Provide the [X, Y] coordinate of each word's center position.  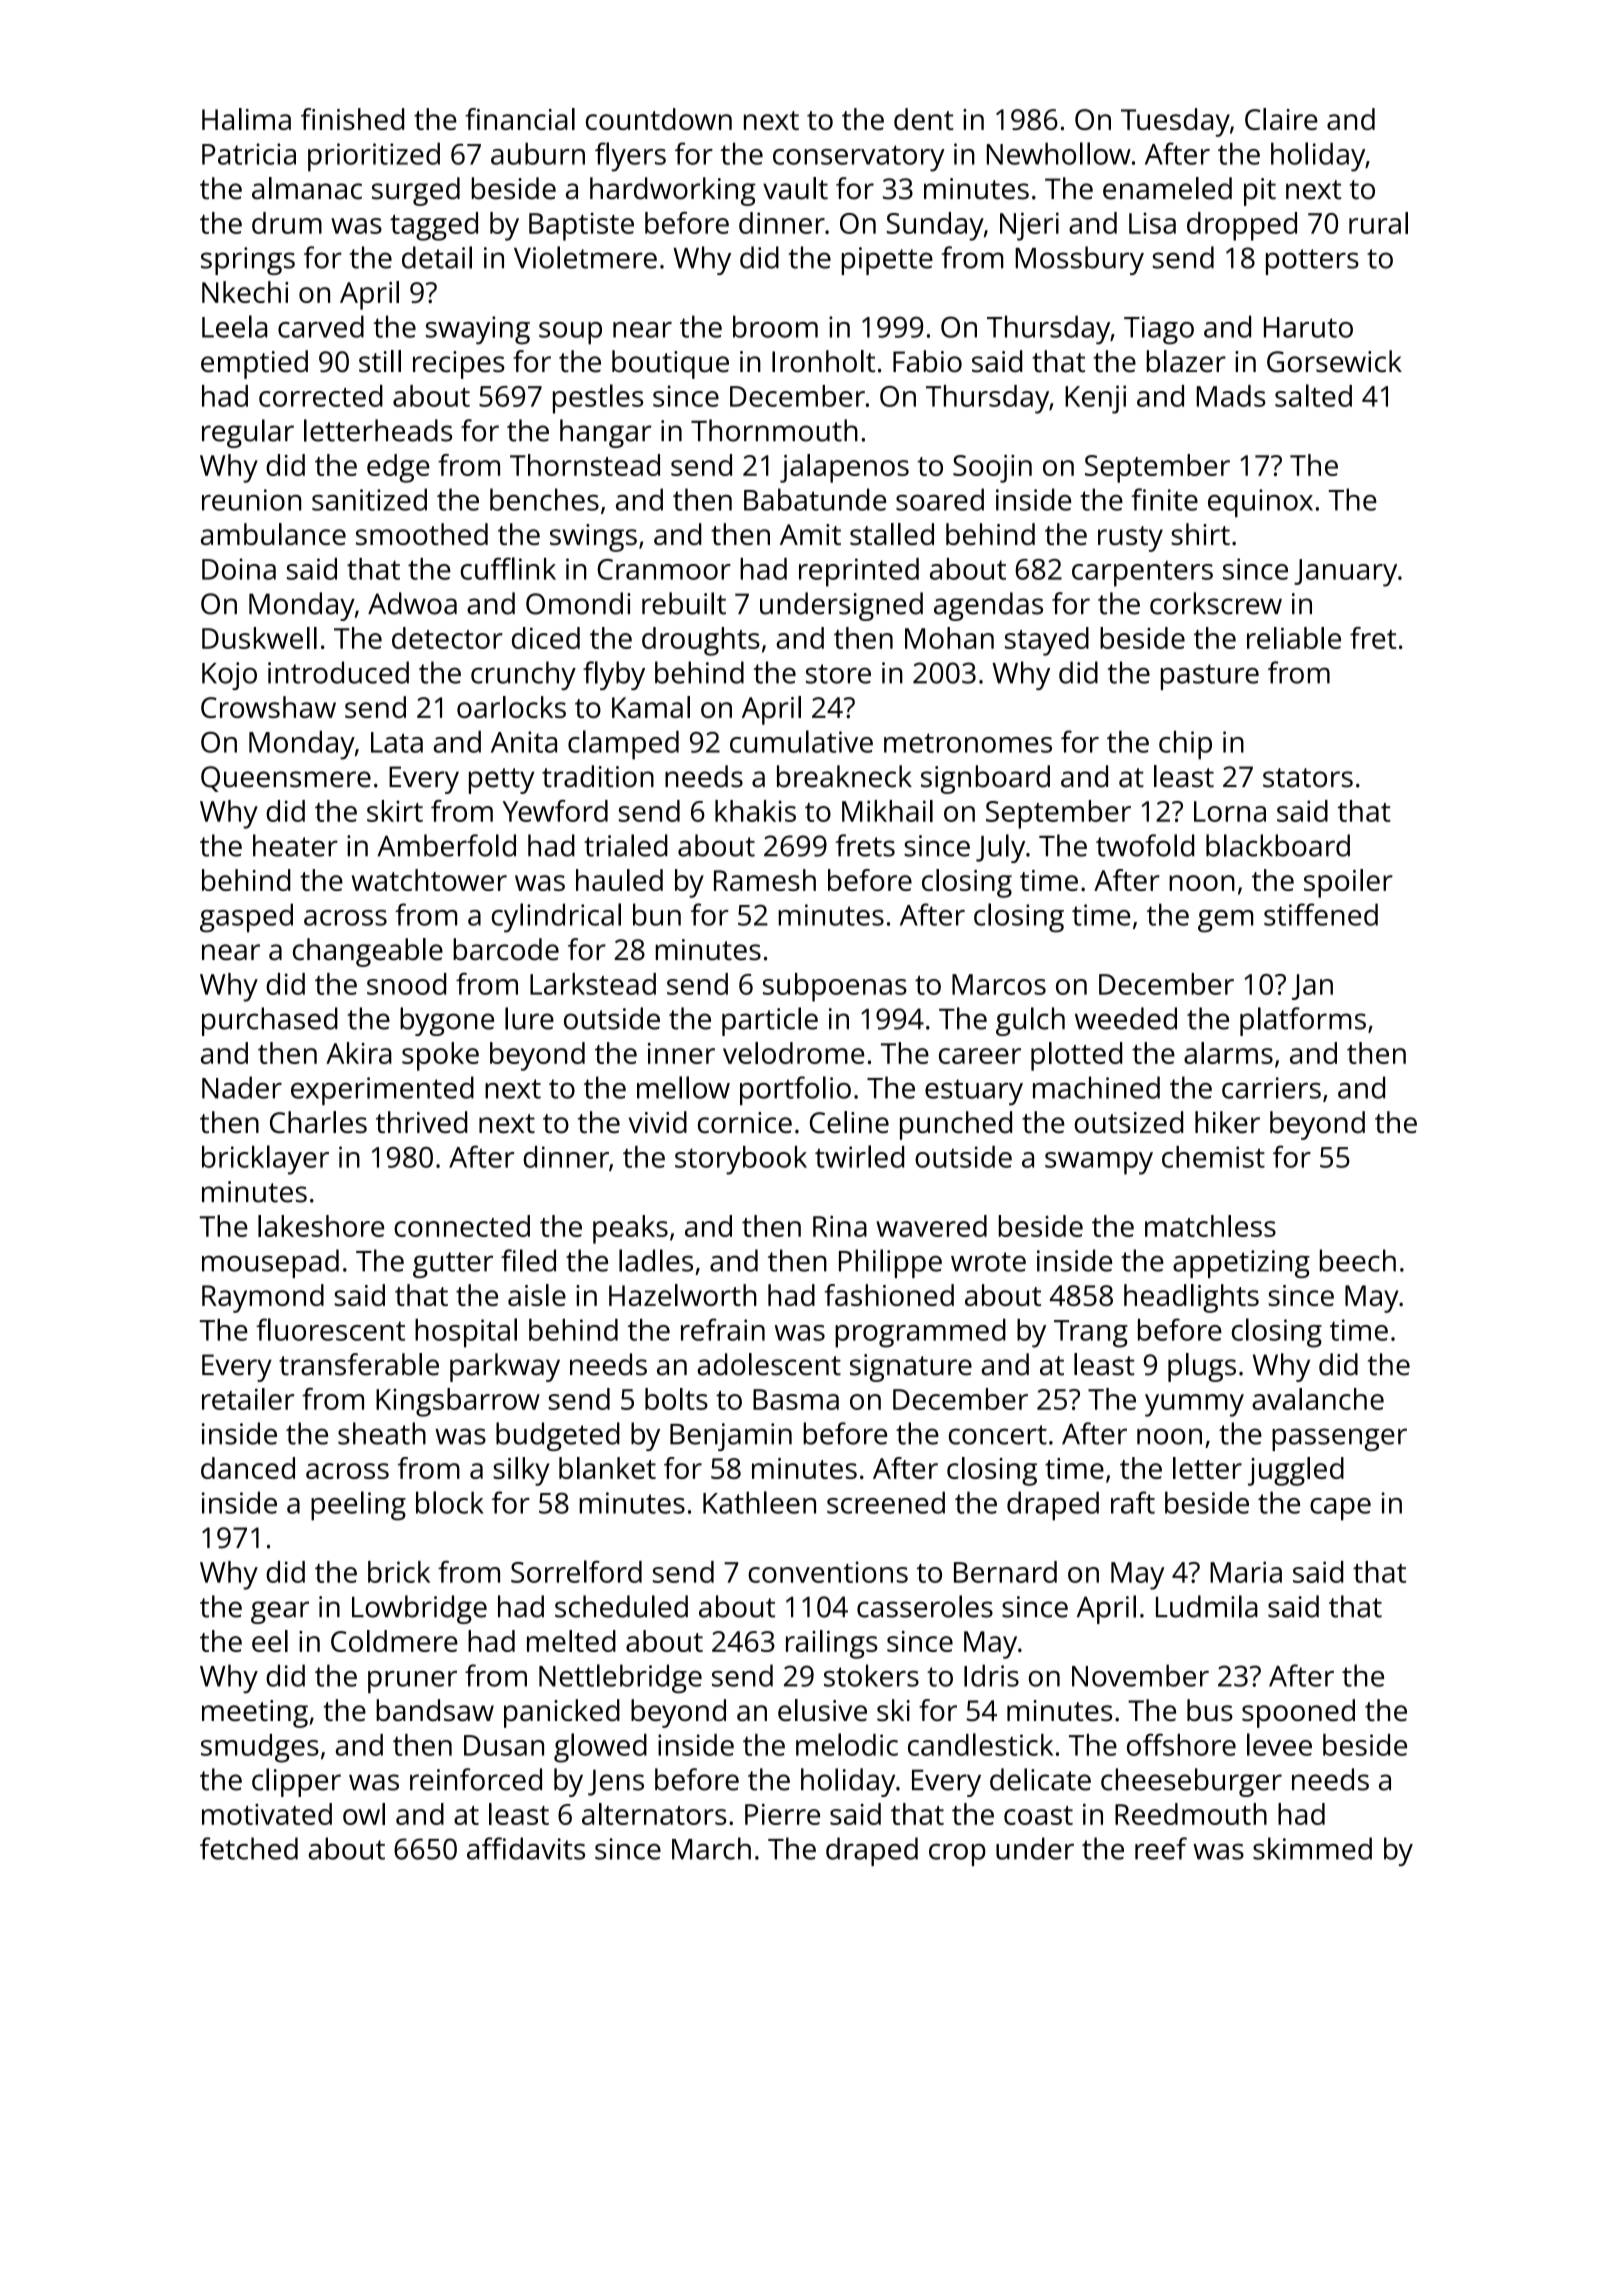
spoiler [1348, 883]
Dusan [504, 1745]
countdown [659, 119]
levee [1279, 1744]
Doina [239, 569]
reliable [1294, 638]
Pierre [782, 1814]
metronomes [968, 743]
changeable [368, 952]
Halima [246, 119]
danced [248, 1468]
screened [886, 1502]
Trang [1091, 1334]
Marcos [999, 984]
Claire [1281, 119]
